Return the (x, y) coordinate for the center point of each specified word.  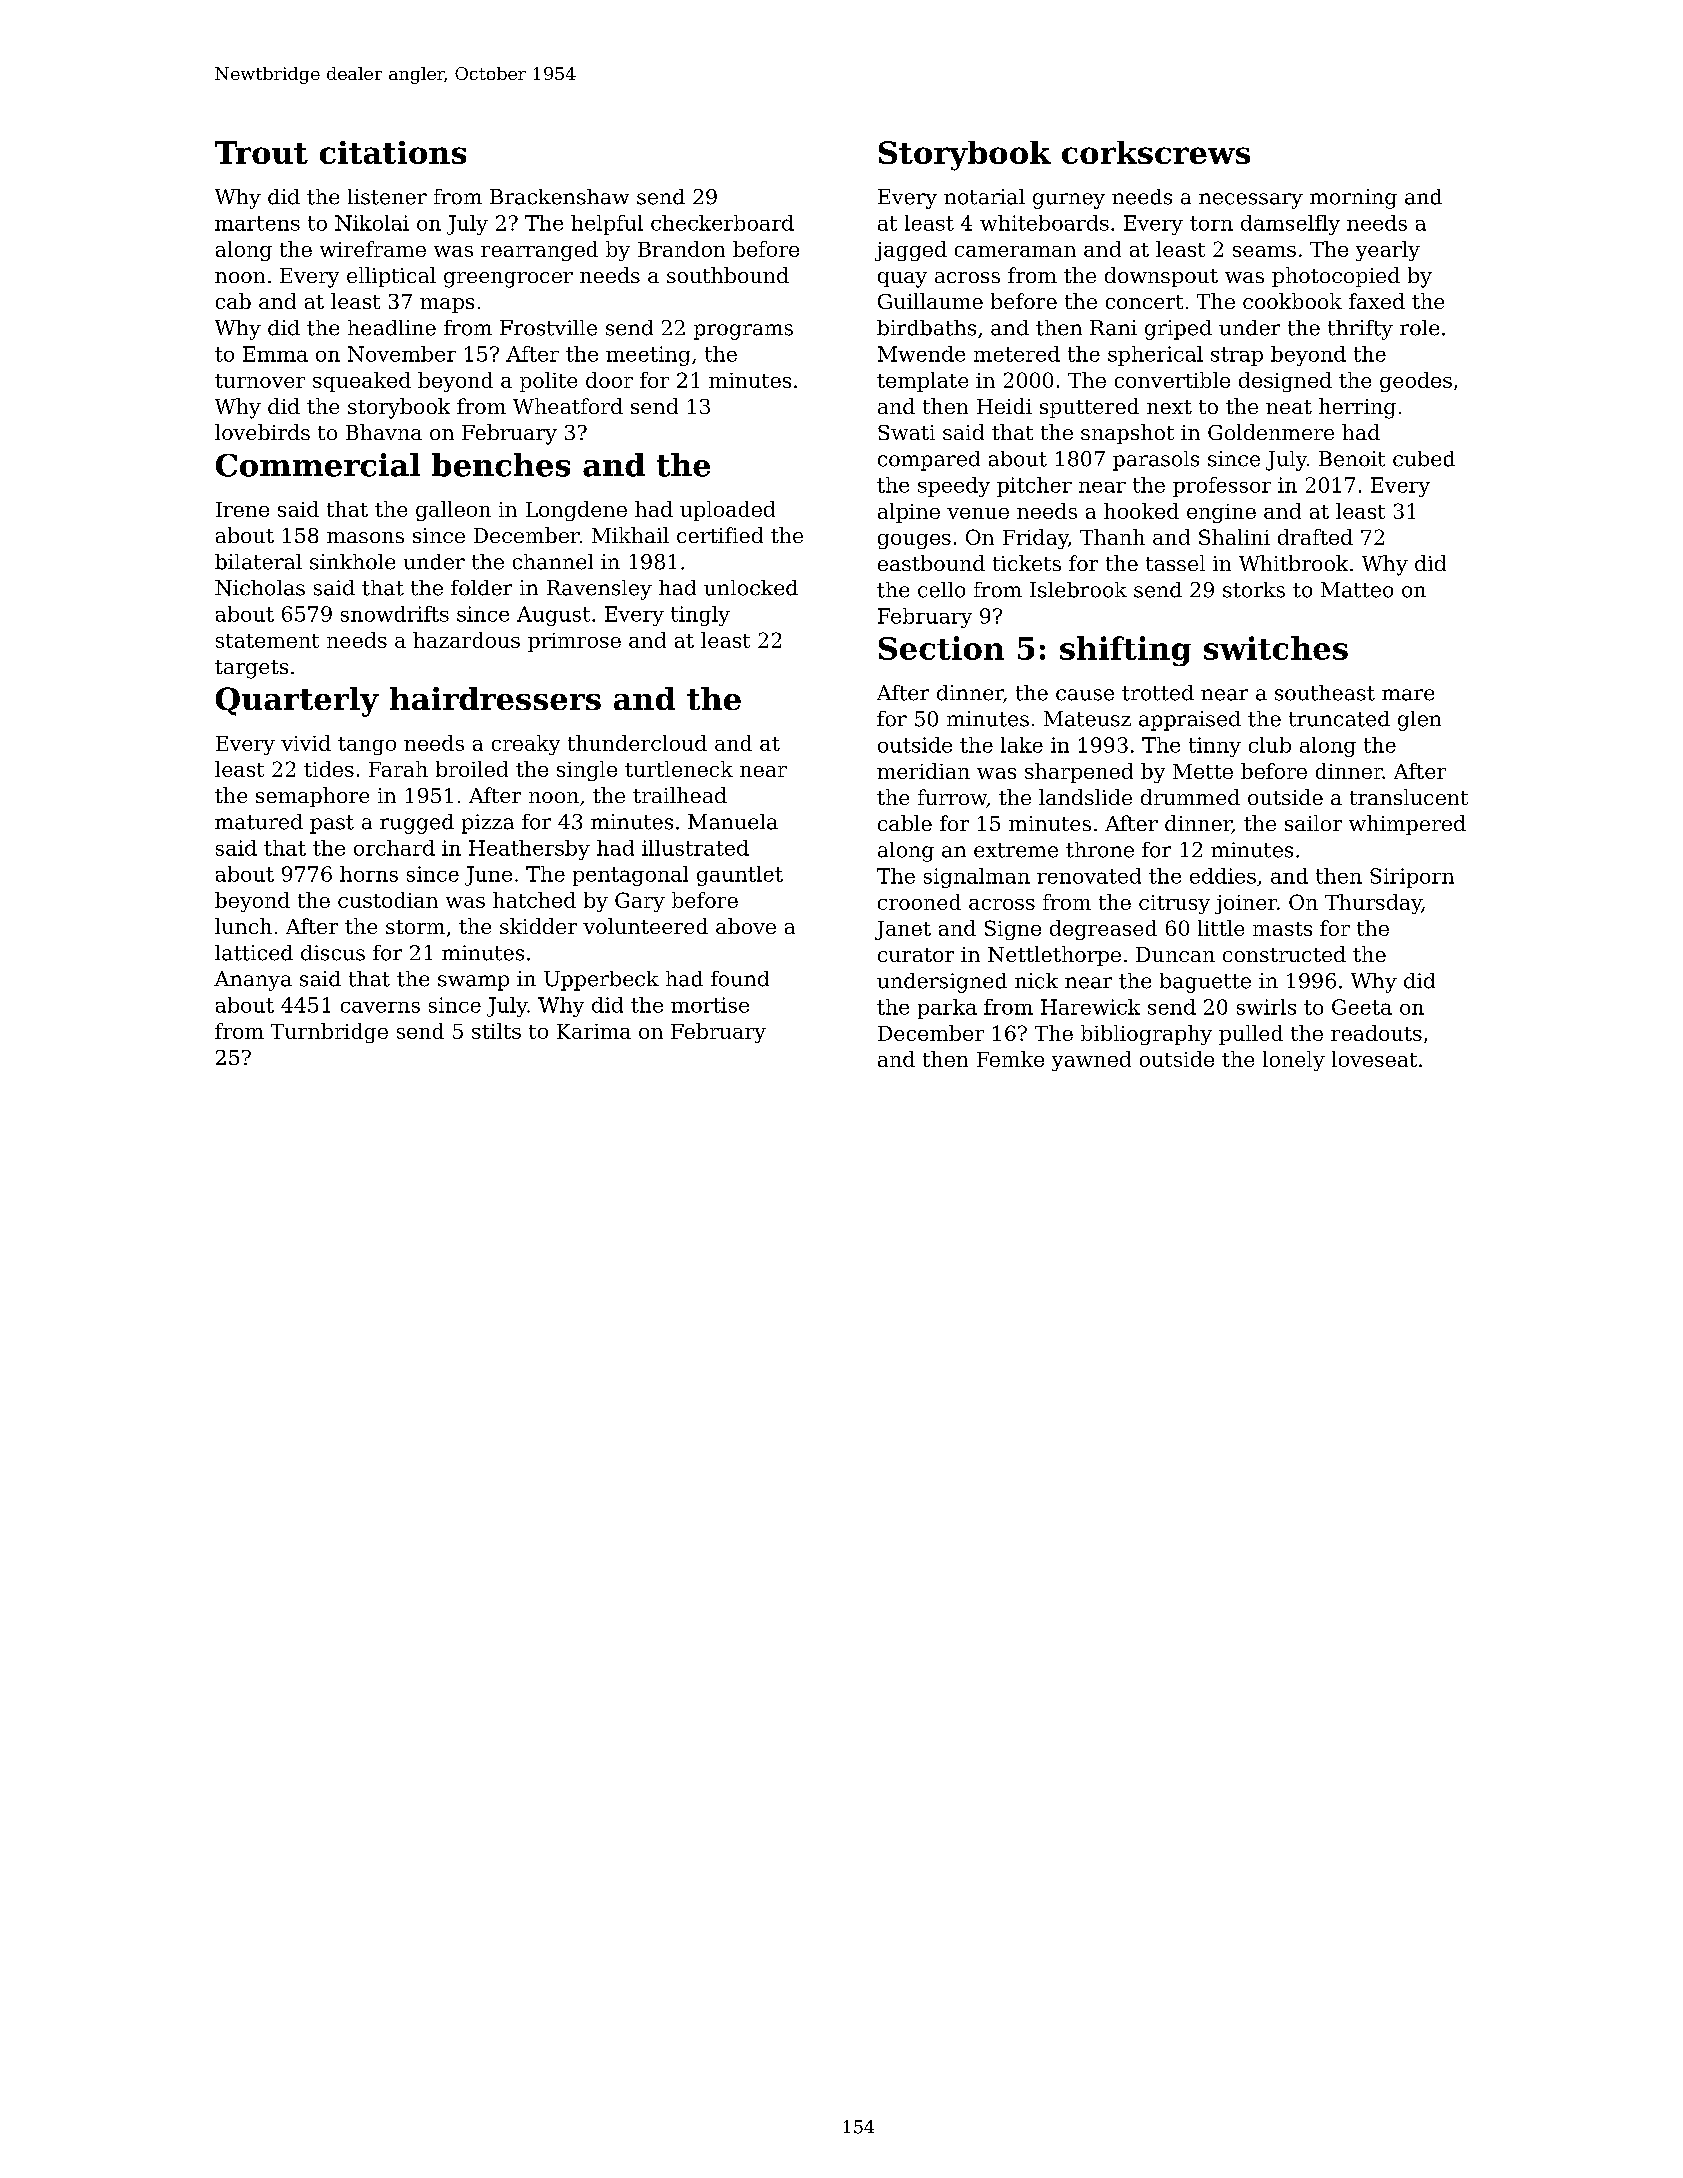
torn (1211, 223)
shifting (1125, 651)
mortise (710, 1005)
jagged (911, 251)
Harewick (1090, 1007)
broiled (472, 769)
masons (365, 537)
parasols (1156, 461)
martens (257, 223)
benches (501, 465)
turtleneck (679, 769)
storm (415, 927)
